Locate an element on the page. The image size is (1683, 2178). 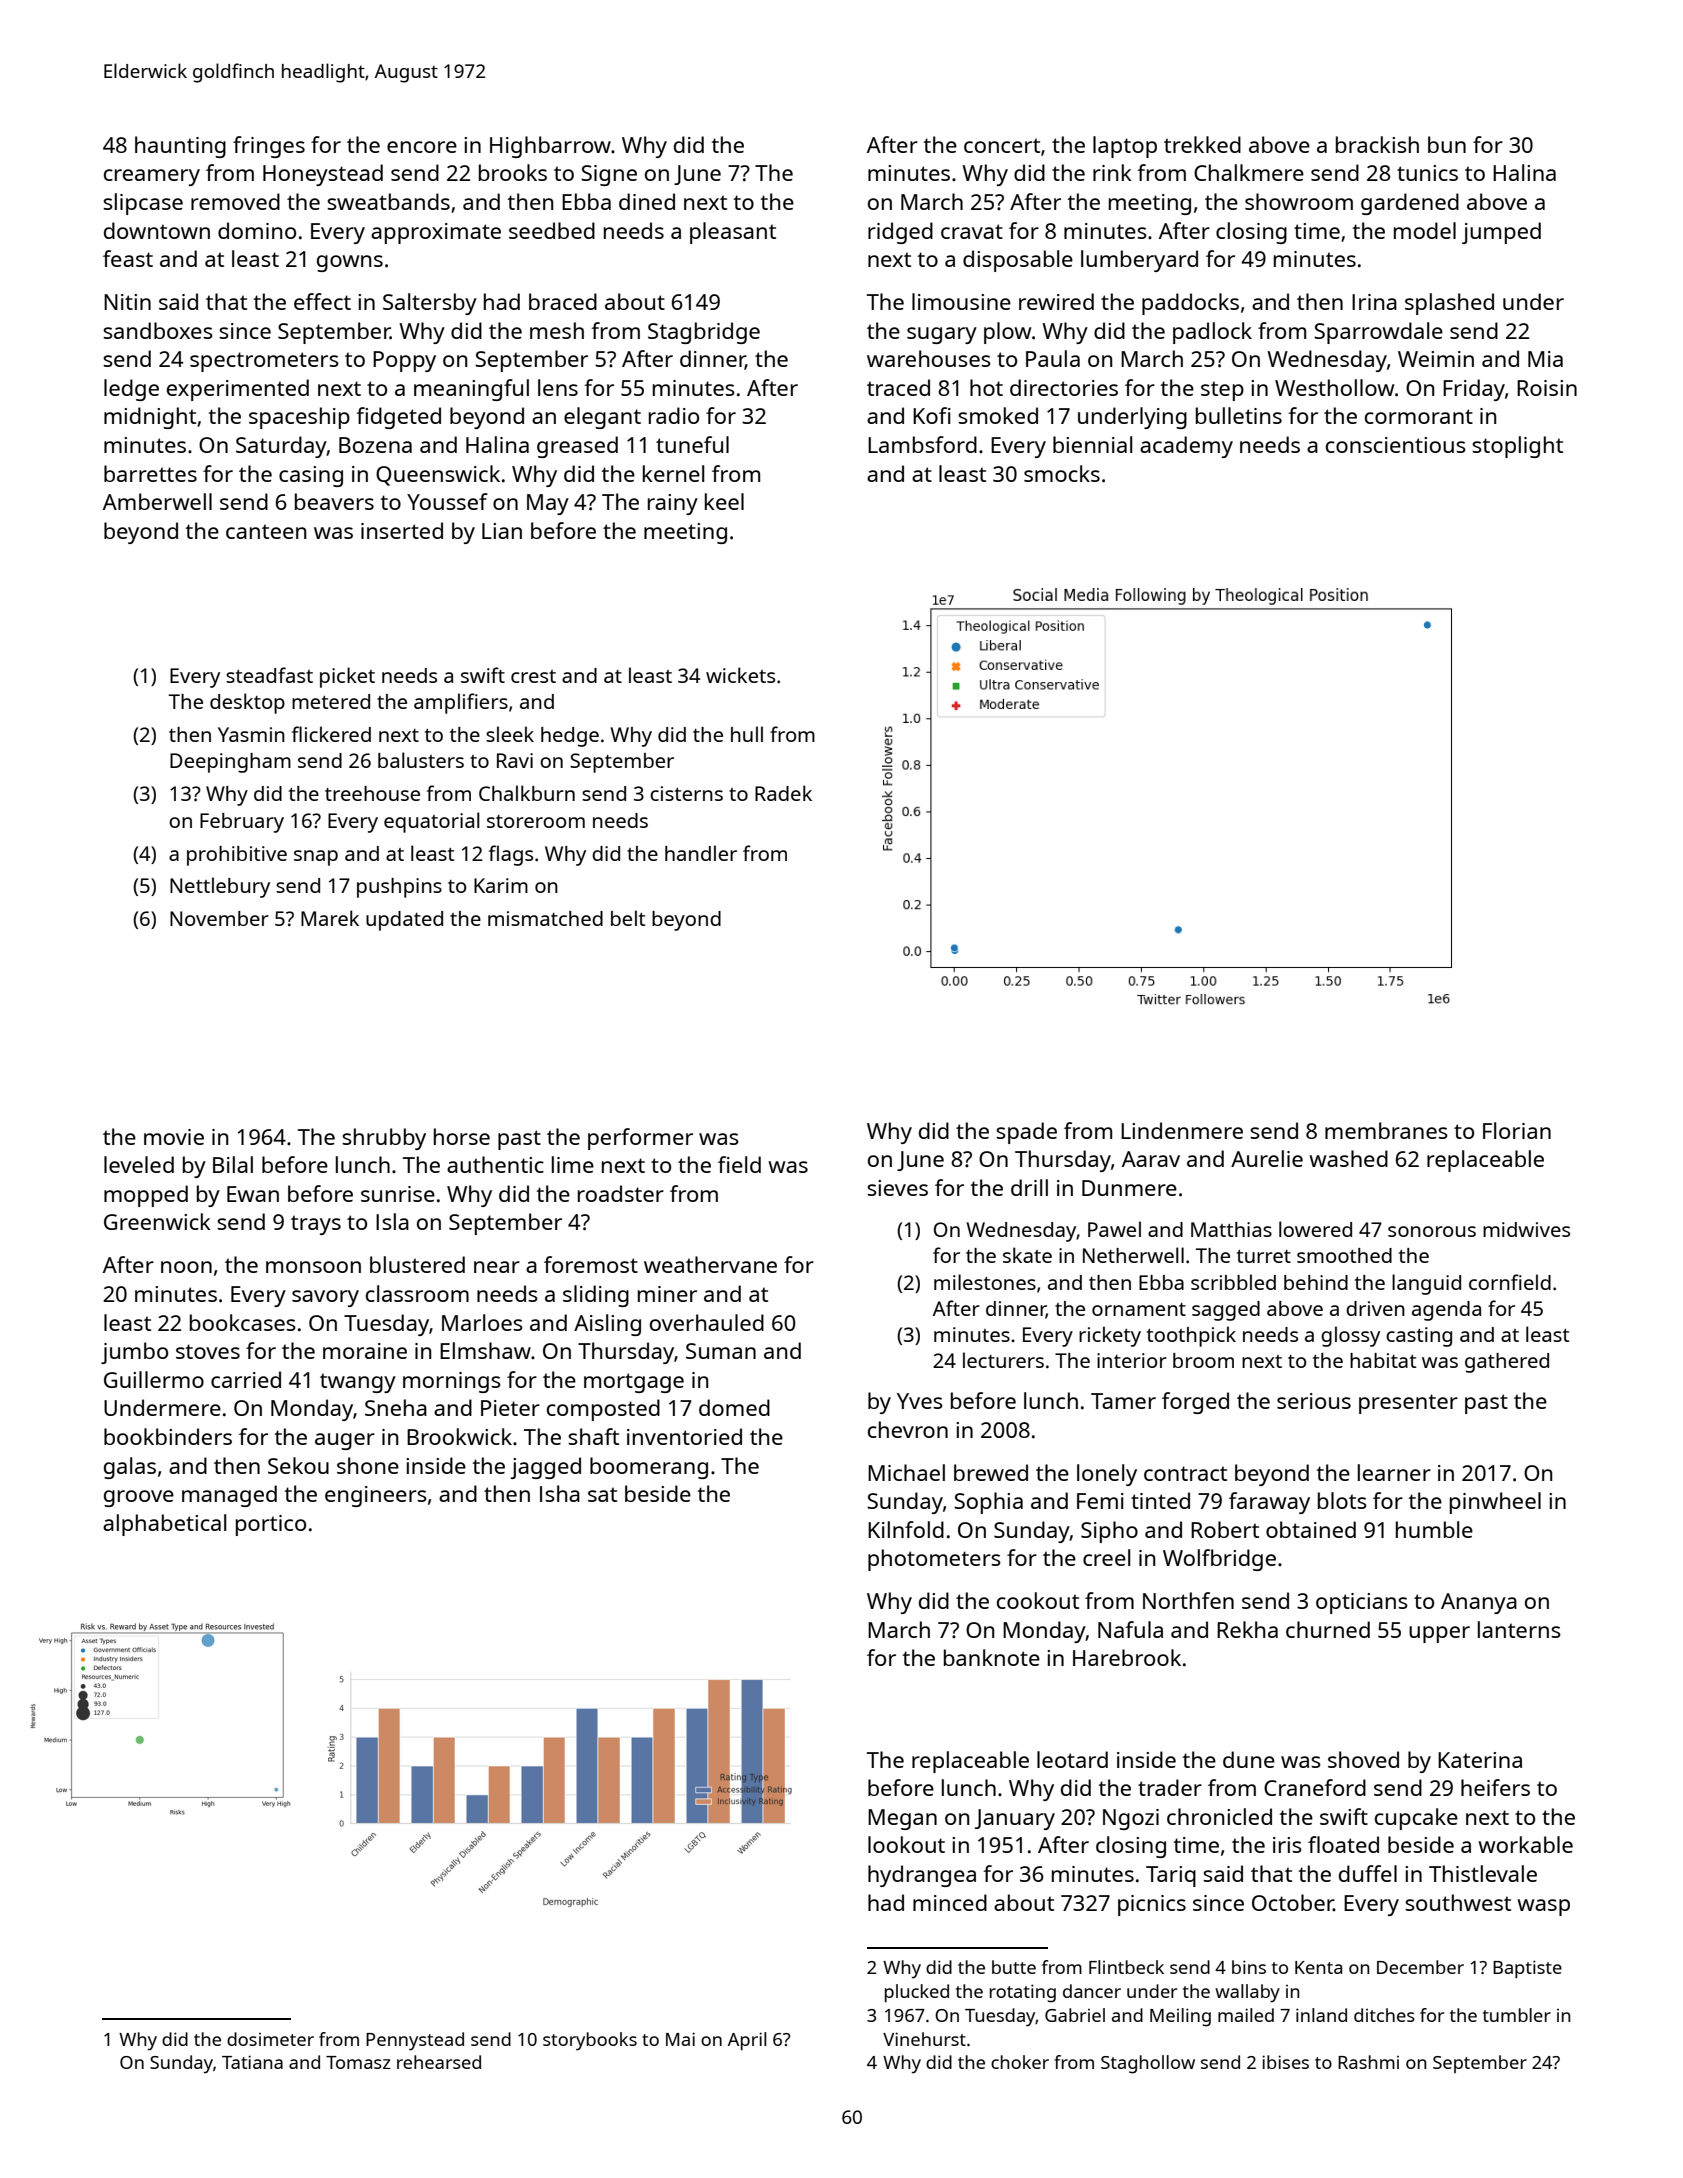
concert is located at coordinates (1002, 145).
